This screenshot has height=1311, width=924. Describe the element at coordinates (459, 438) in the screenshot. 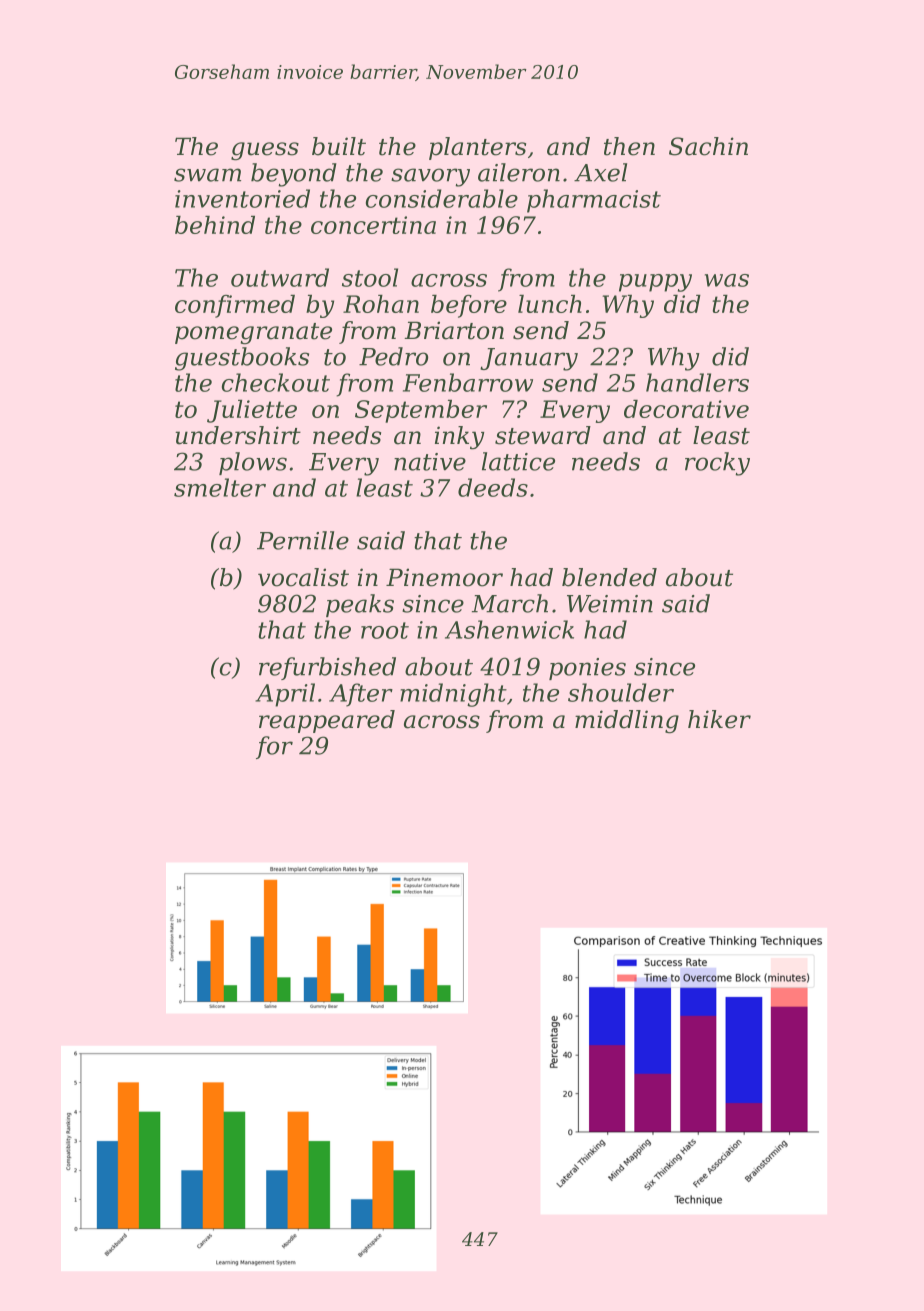

I see `inky` at that location.
